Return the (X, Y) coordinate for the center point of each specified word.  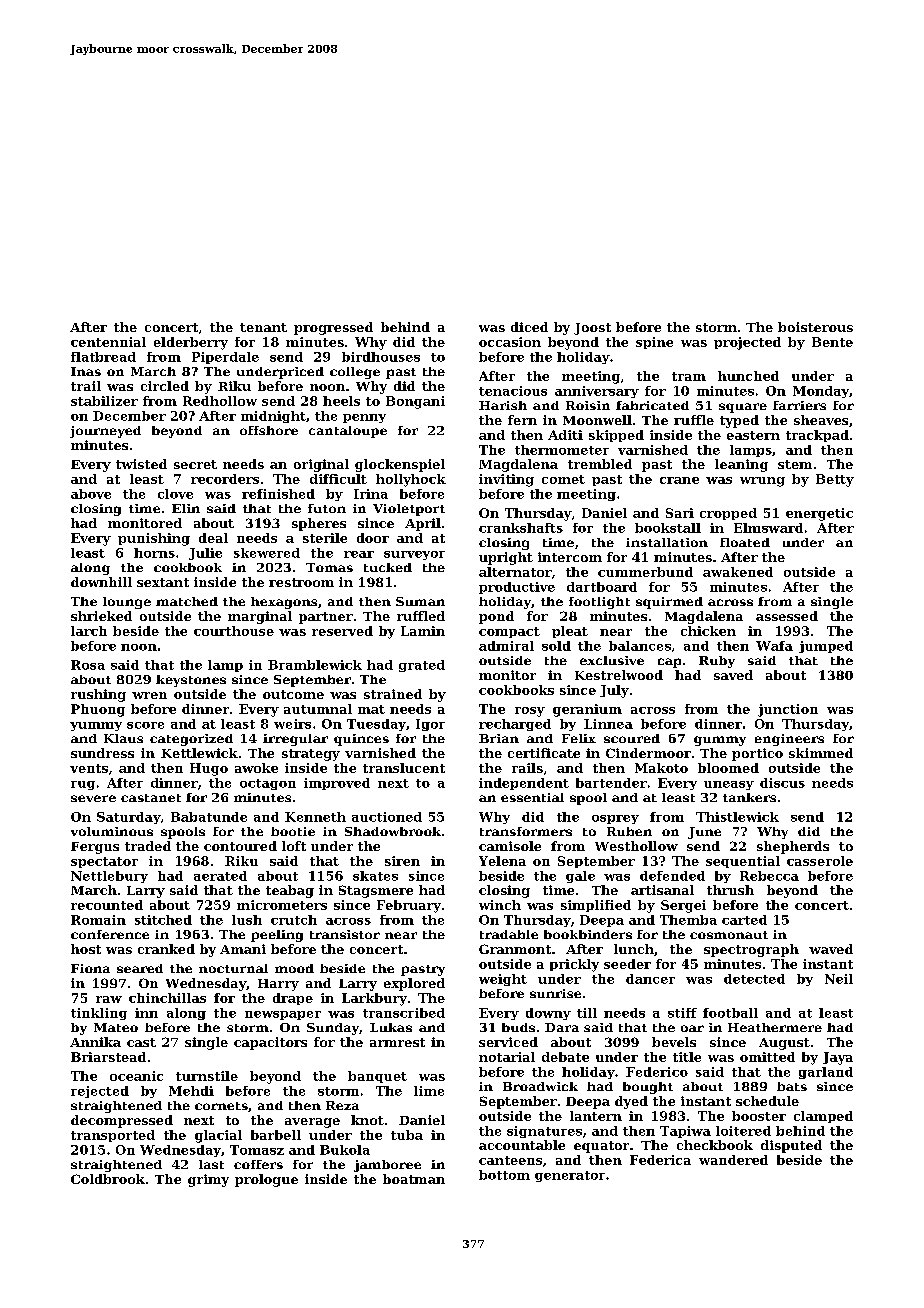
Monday (821, 392)
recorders (225, 479)
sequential (743, 862)
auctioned (387, 817)
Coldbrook (108, 1179)
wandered (733, 1160)
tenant (263, 327)
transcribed (404, 1013)
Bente (832, 342)
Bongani (415, 402)
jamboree (387, 1166)
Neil (839, 979)
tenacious (513, 391)
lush (247, 920)
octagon (268, 784)
